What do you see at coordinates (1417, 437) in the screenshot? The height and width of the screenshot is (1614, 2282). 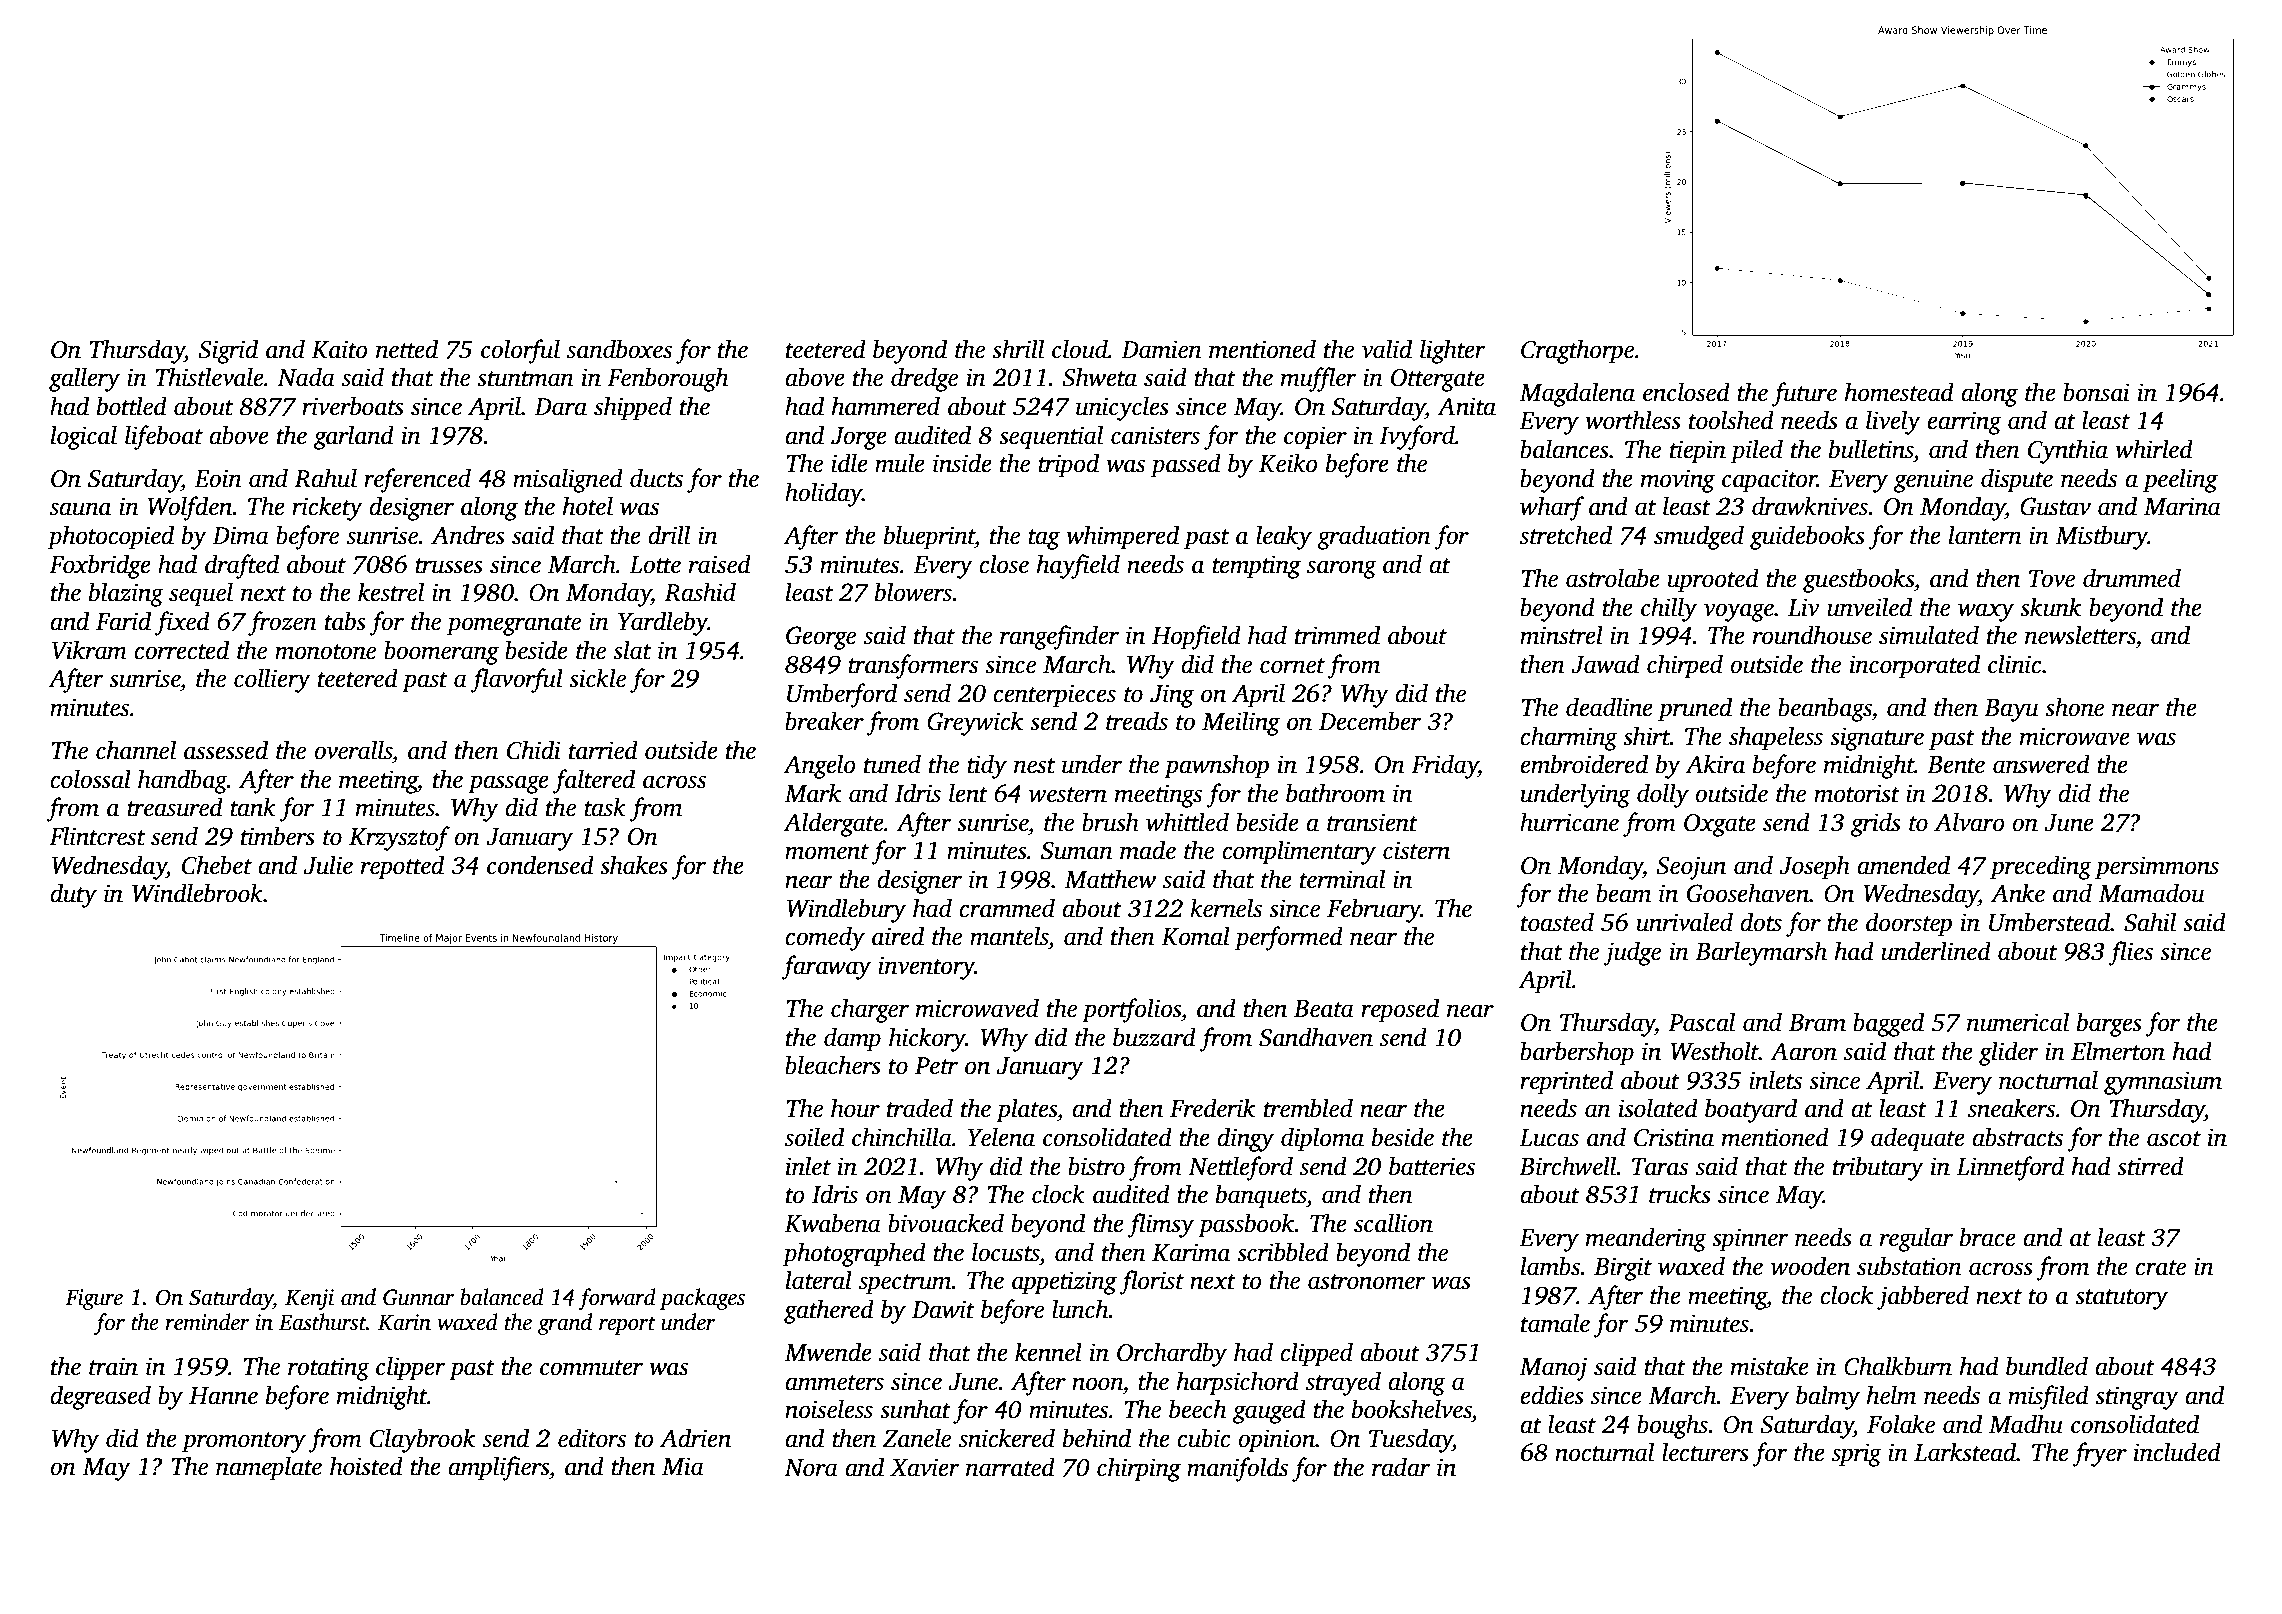 I see `Ivyford` at bounding box center [1417, 437].
